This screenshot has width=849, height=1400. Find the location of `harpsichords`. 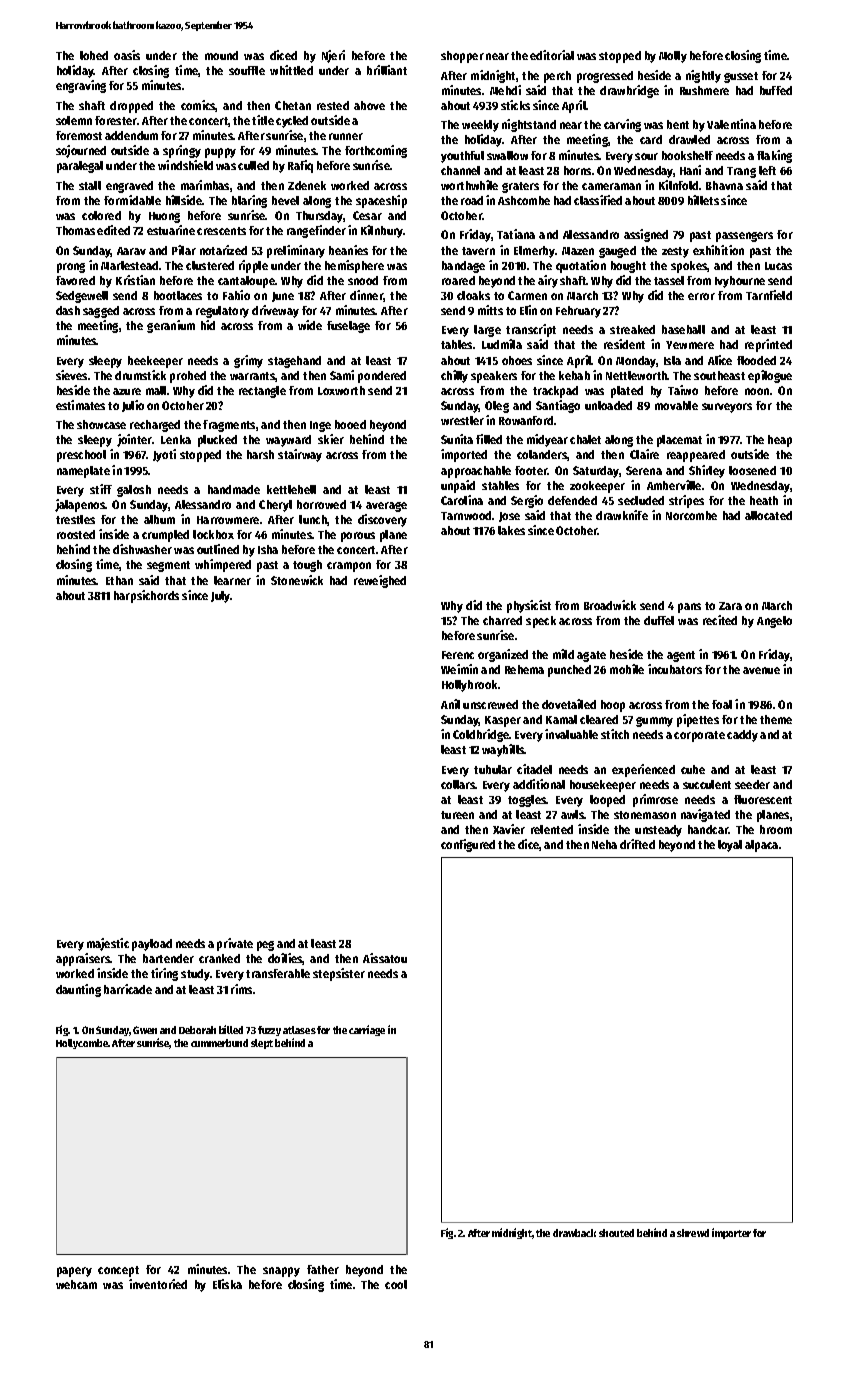

harpsichords is located at coordinates (146, 596).
